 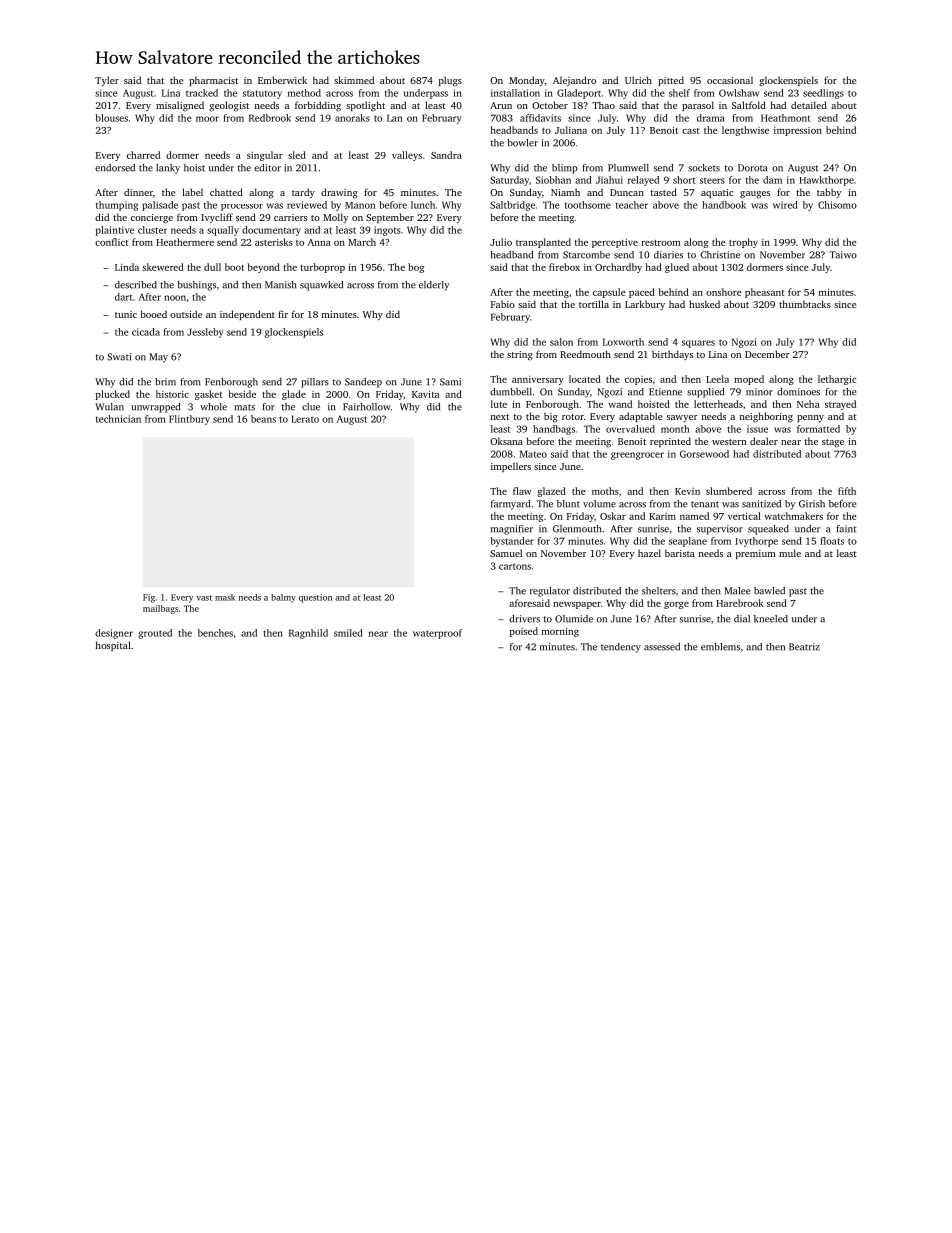 I want to click on Emberwick, so click(x=282, y=80).
